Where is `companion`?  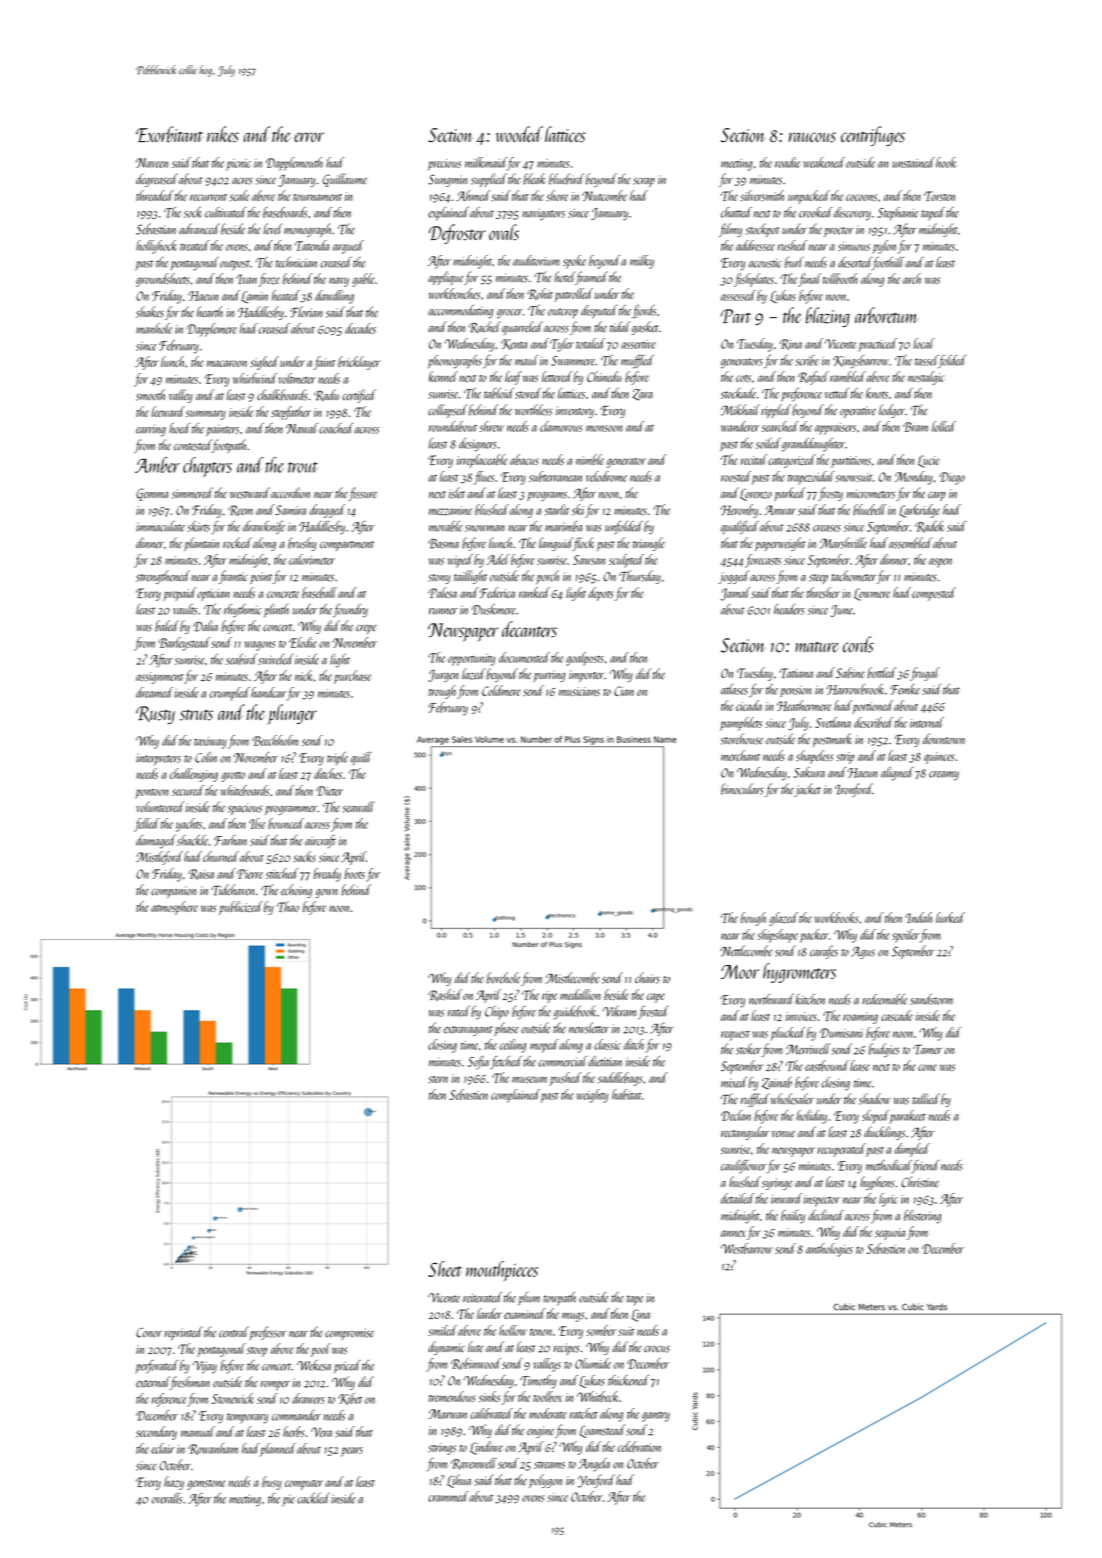
companion is located at coordinates (173, 892).
